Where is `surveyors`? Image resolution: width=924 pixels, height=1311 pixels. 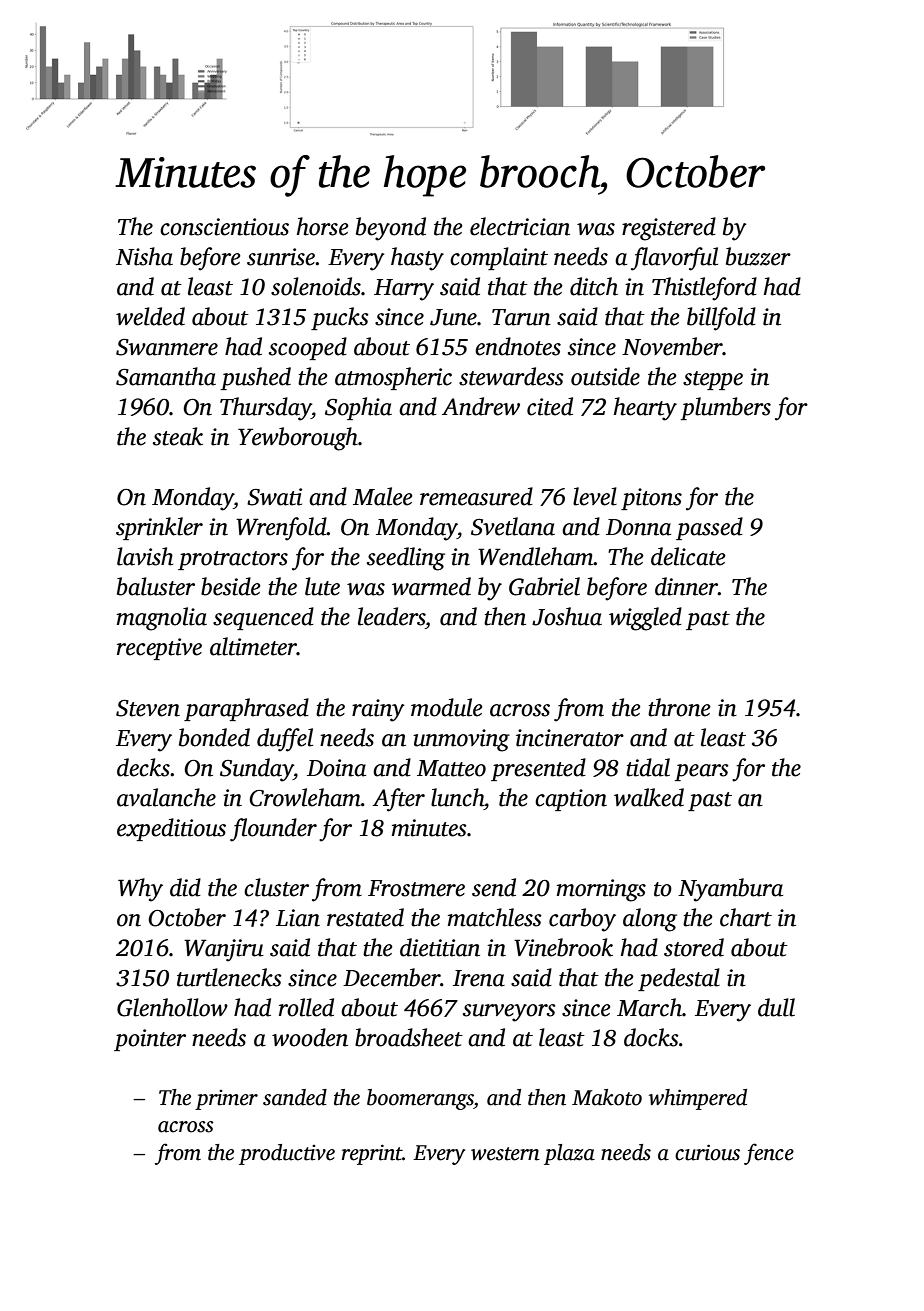
surveyors is located at coordinates (509, 1013).
